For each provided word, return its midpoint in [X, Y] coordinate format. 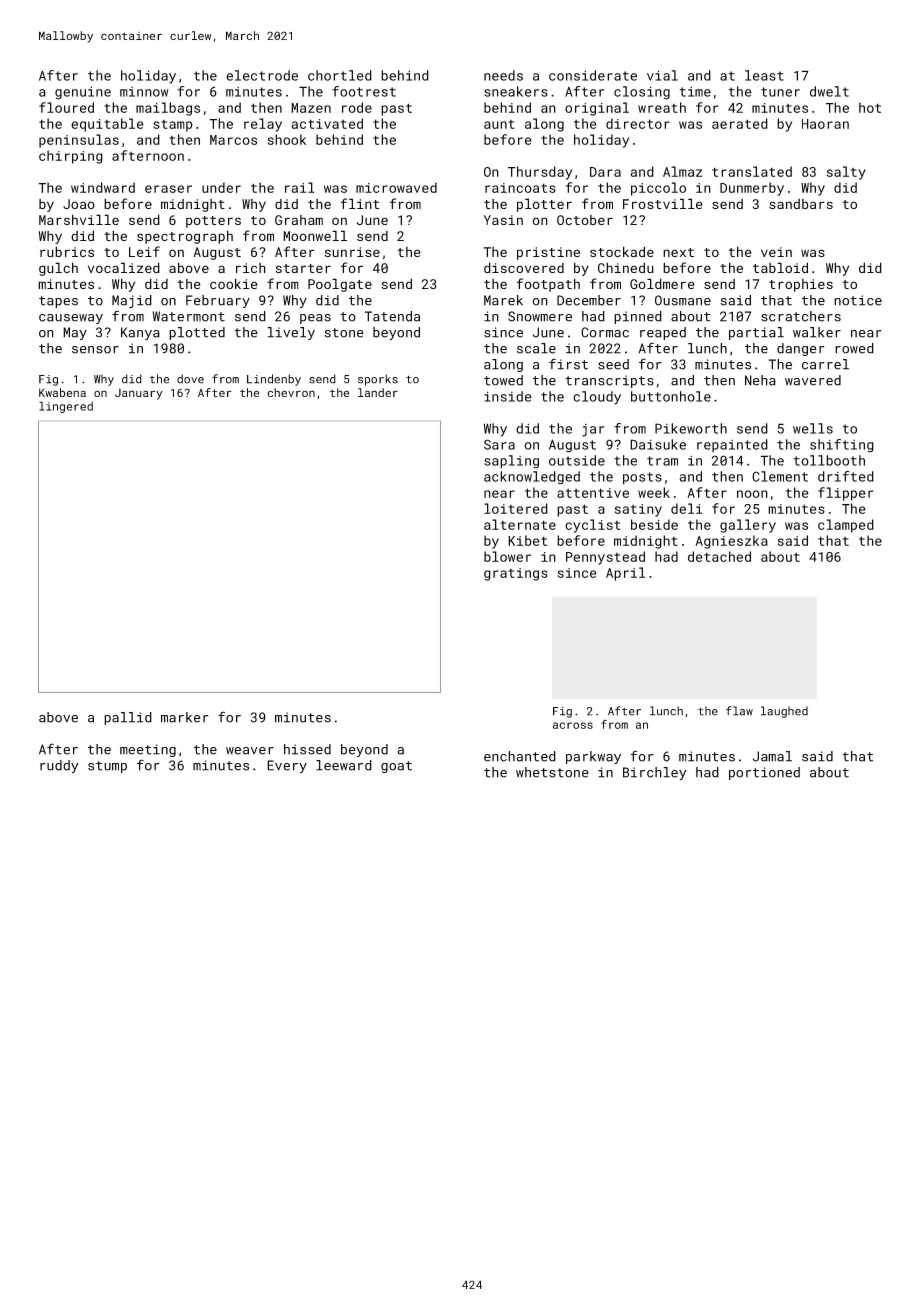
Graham [299, 220]
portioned [764, 773]
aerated [740, 123]
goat [396, 767]
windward [103, 187]
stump [107, 767]
